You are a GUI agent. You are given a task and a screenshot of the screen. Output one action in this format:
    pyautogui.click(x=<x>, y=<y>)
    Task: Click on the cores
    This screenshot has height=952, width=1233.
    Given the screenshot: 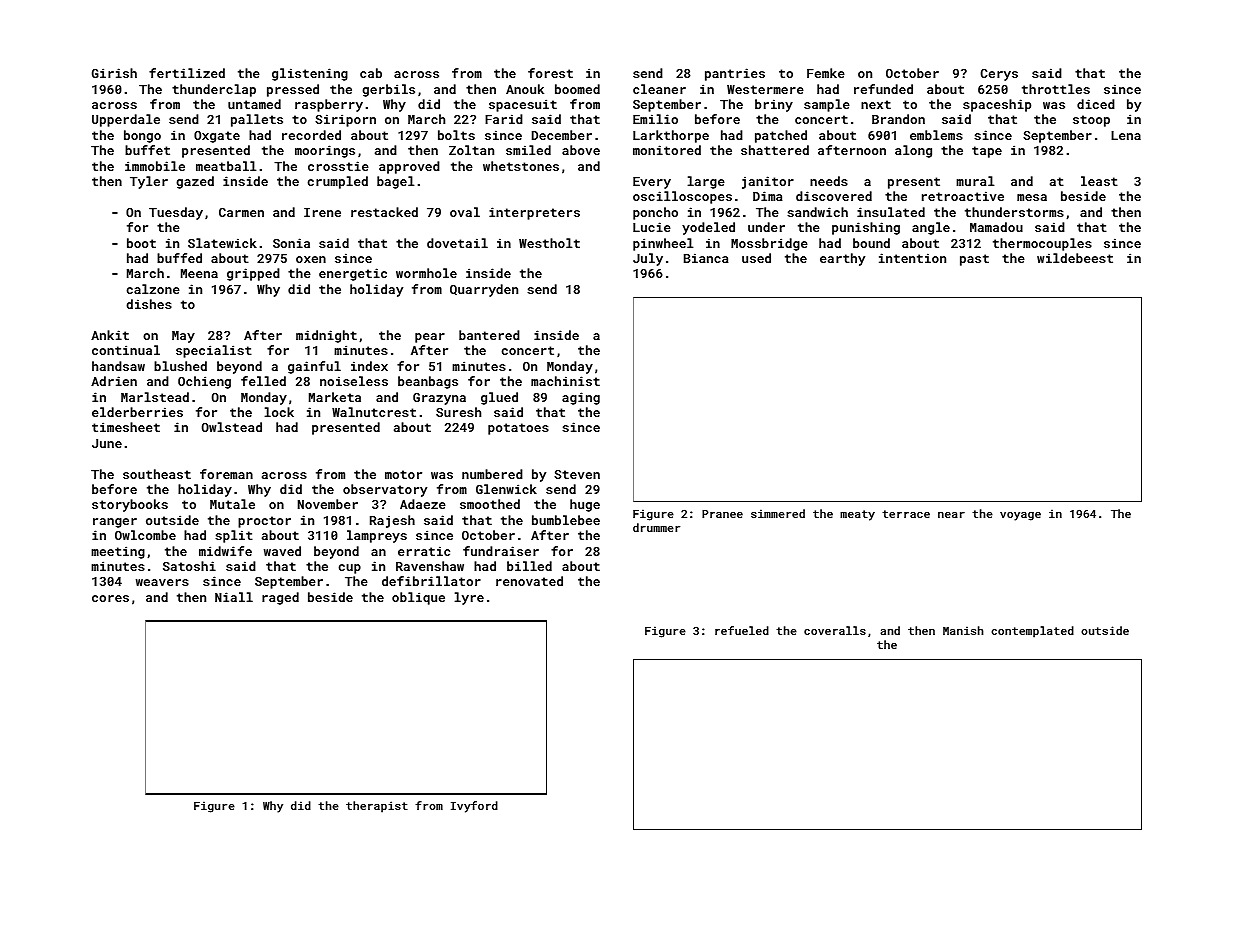 What is the action you would take?
    pyautogui.click(x=110, y=598)
